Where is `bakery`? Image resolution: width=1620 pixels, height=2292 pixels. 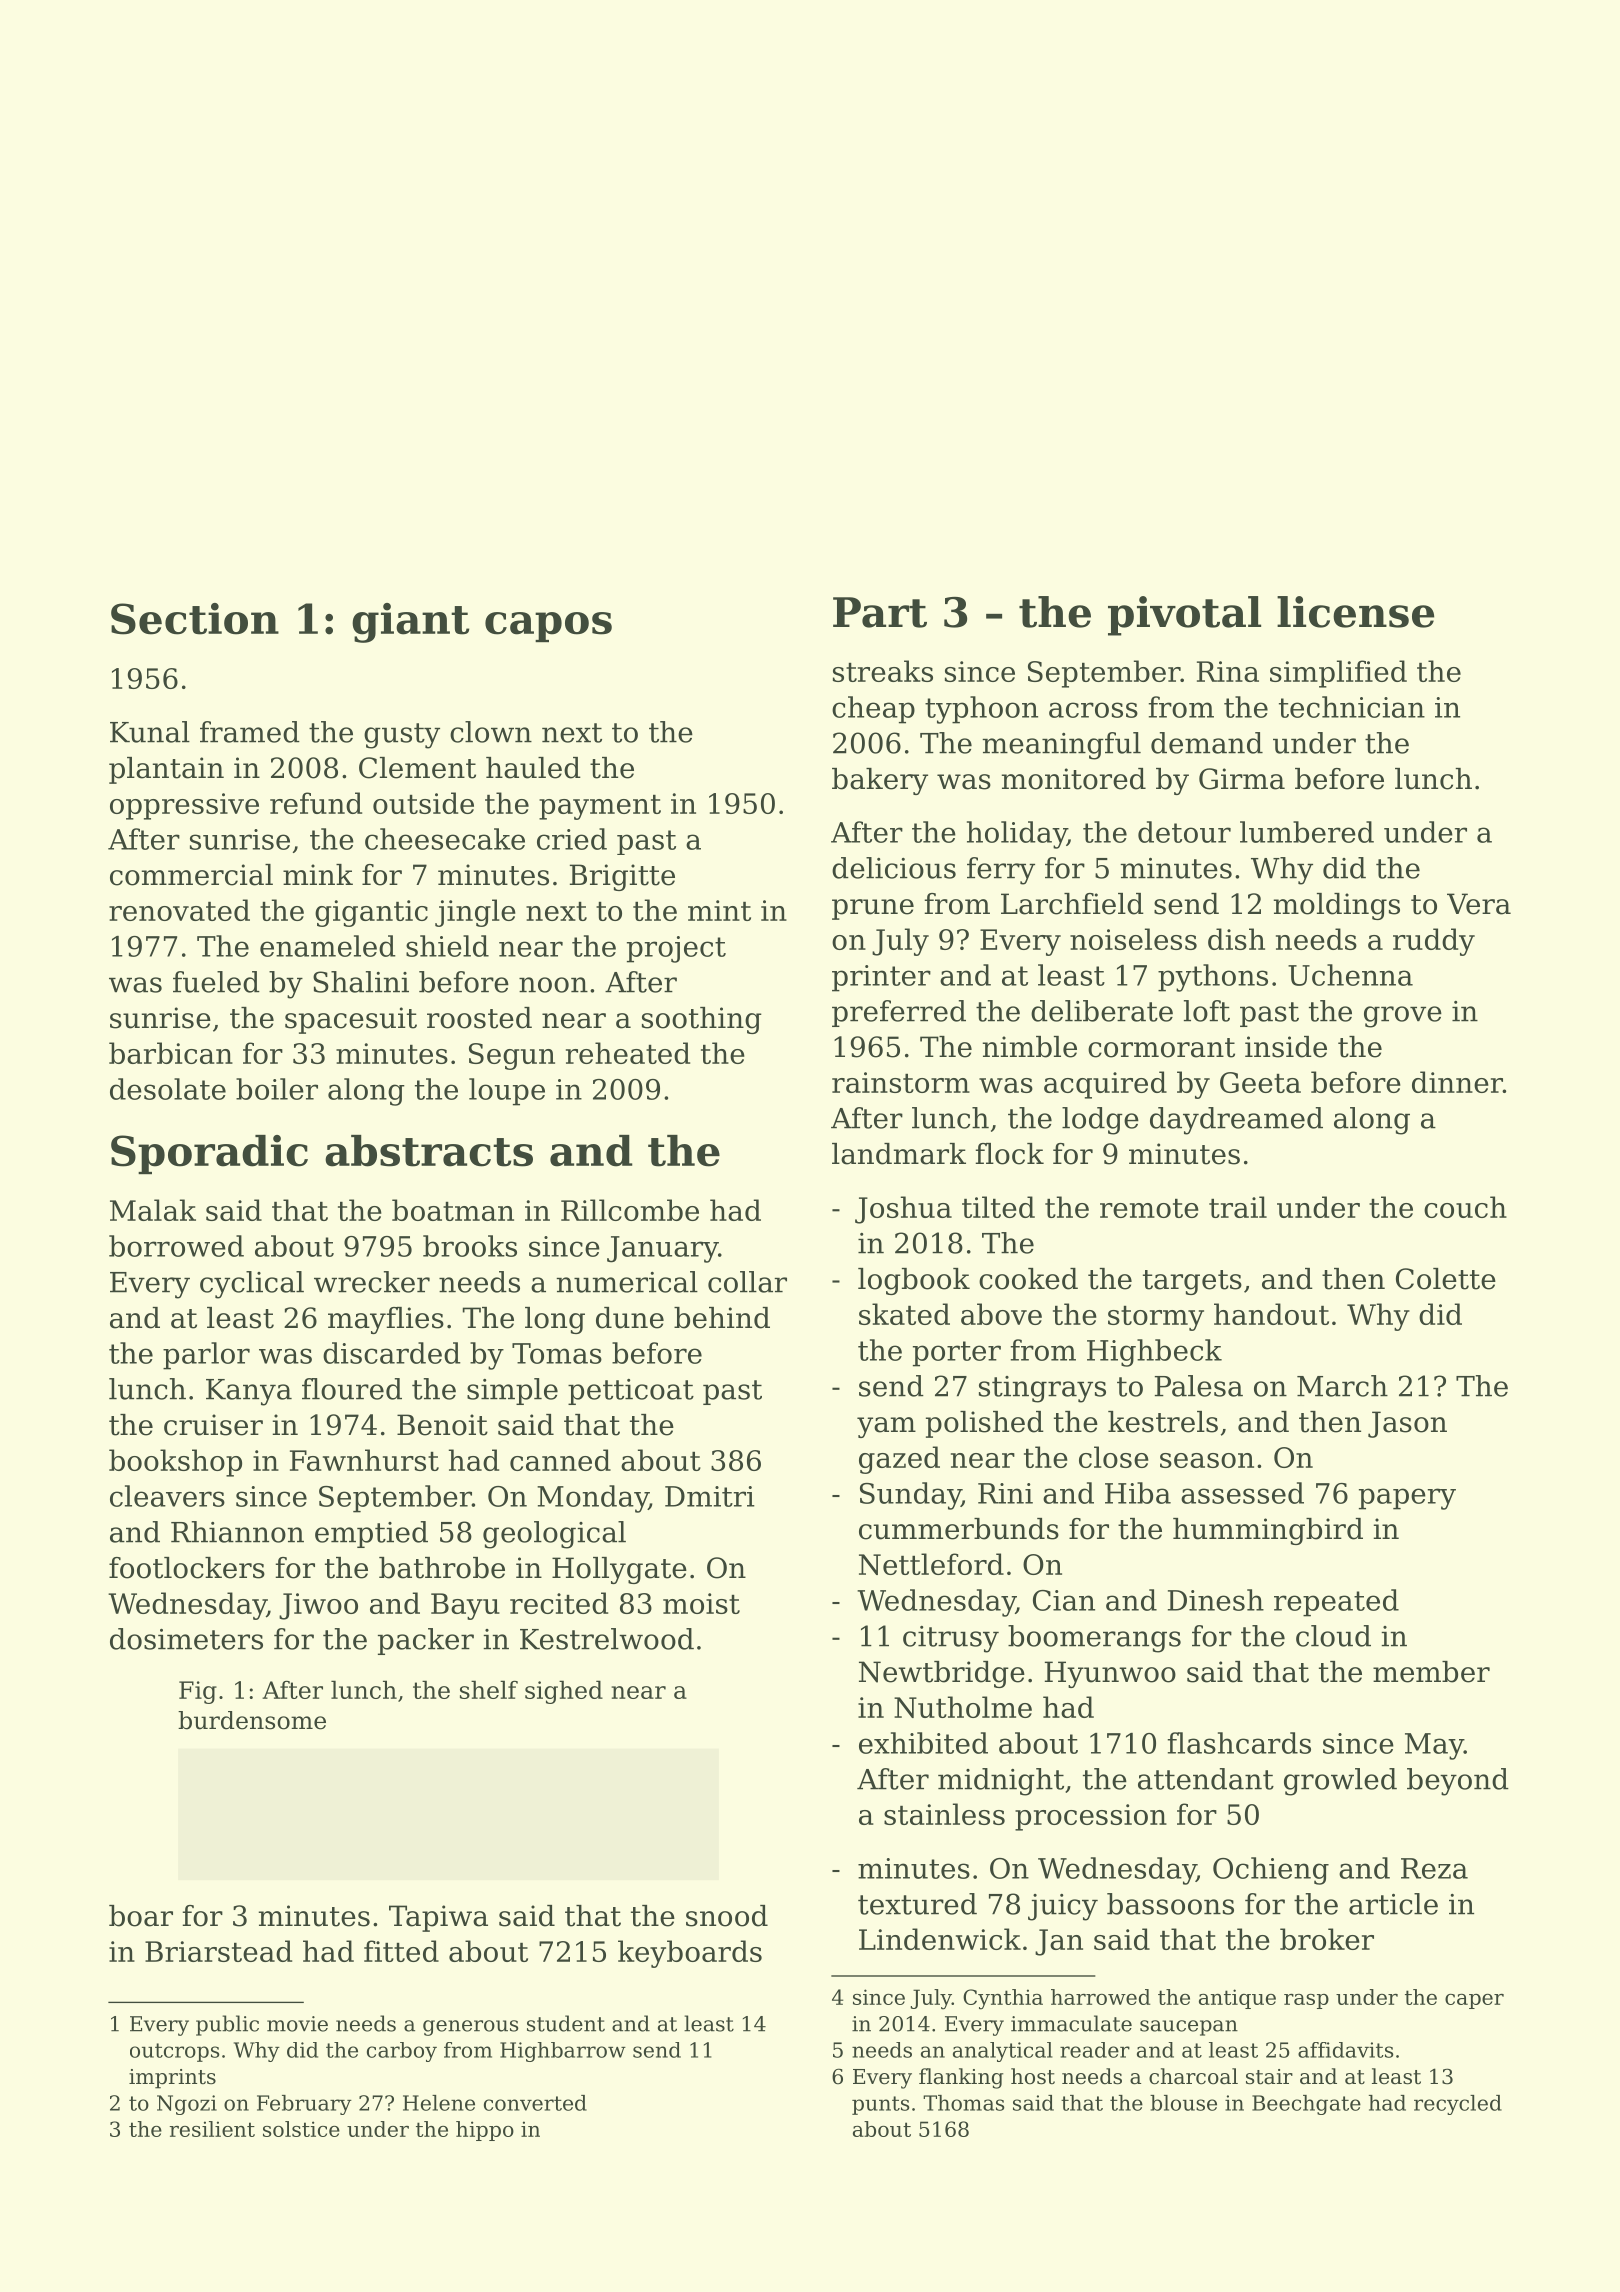 bakery is located at coordinates (880, 781).
